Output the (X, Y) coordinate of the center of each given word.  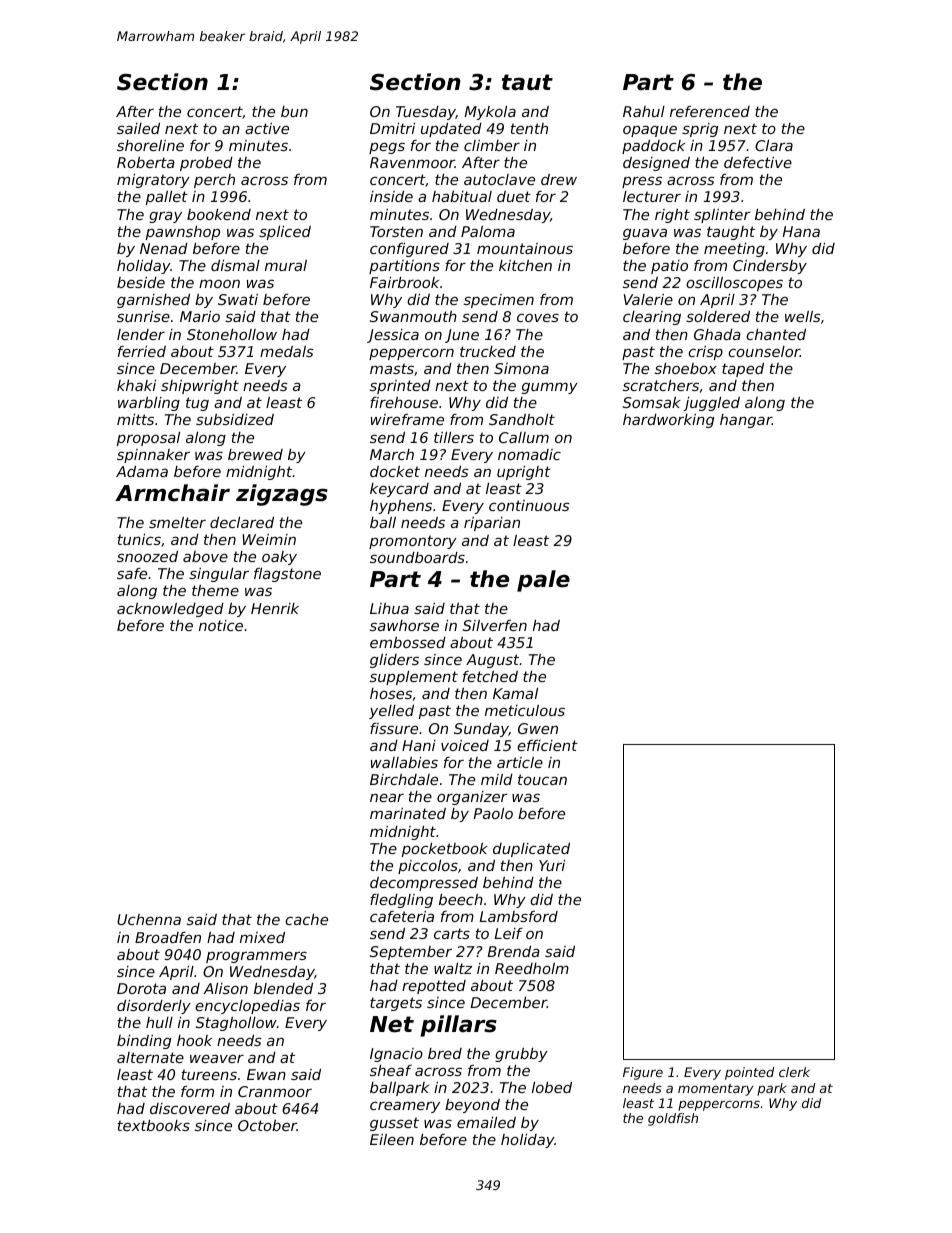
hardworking (668, 421)
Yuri (552, 865)
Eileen (392, 1139)
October (267, 1125)
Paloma (488, 231)
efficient (547, 745)
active (267, 128)
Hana (801, 231)
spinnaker (153, 456)
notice (221, 625)
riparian (492, 524)
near (387, 798)
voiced (465, 745)
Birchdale (404, 779)
